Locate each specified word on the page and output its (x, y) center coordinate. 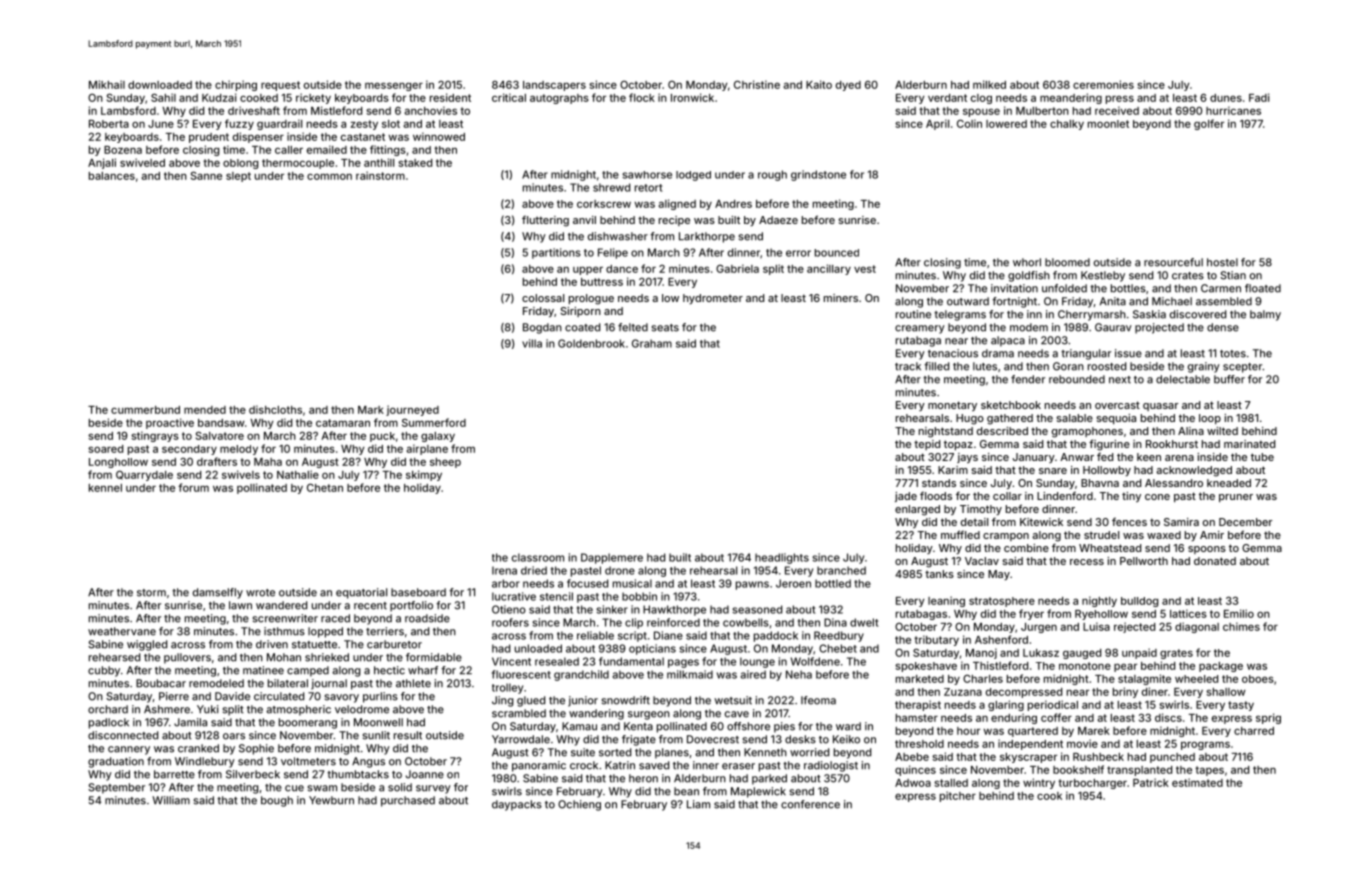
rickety (313, 98)
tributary (936, 640)
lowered (1006, 124)
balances (112, 176)
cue (294, 788)
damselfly (218, 593)
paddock (776, 636)
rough (772, 175)
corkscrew (604, 204)
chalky (1067, 125)
